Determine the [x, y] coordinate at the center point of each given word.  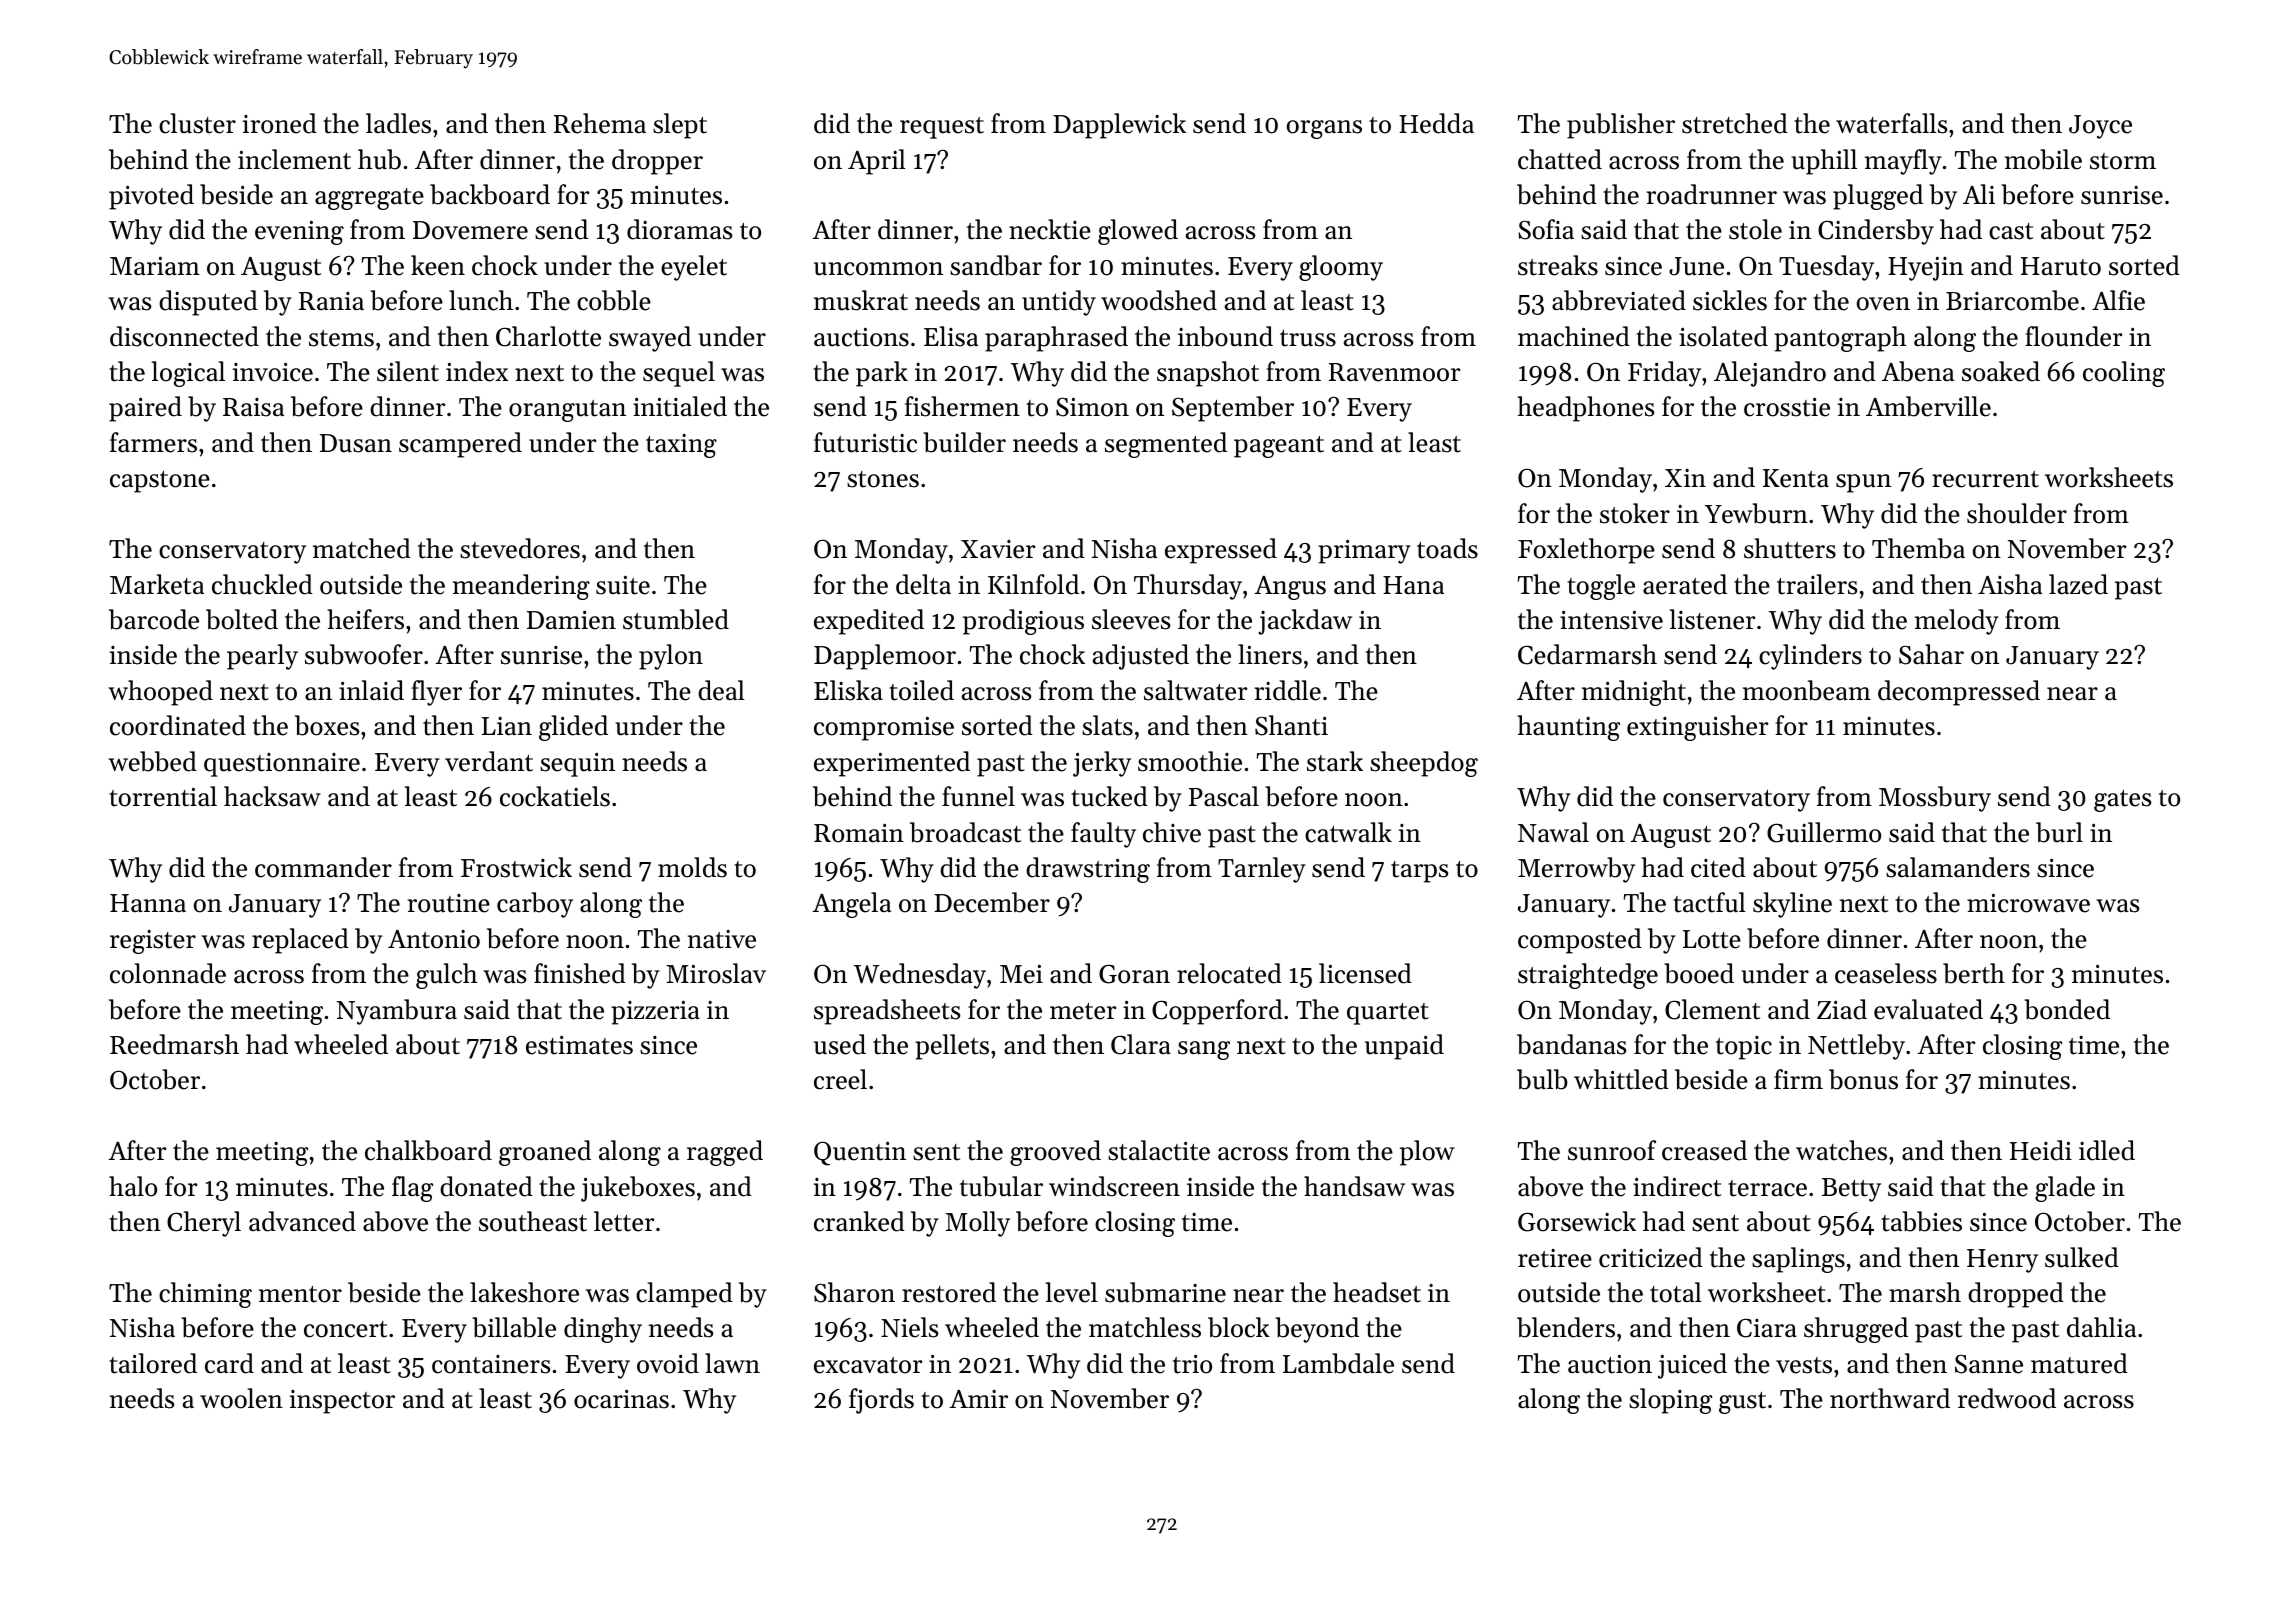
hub [379, 159]
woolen [241, 1398]
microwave [2028, 903]
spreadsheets [887, 1012]
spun [1863, 483]
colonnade [168, 973]
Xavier [998, 549]
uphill [1824, 162]
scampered [460, 445]
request [942, 128]
